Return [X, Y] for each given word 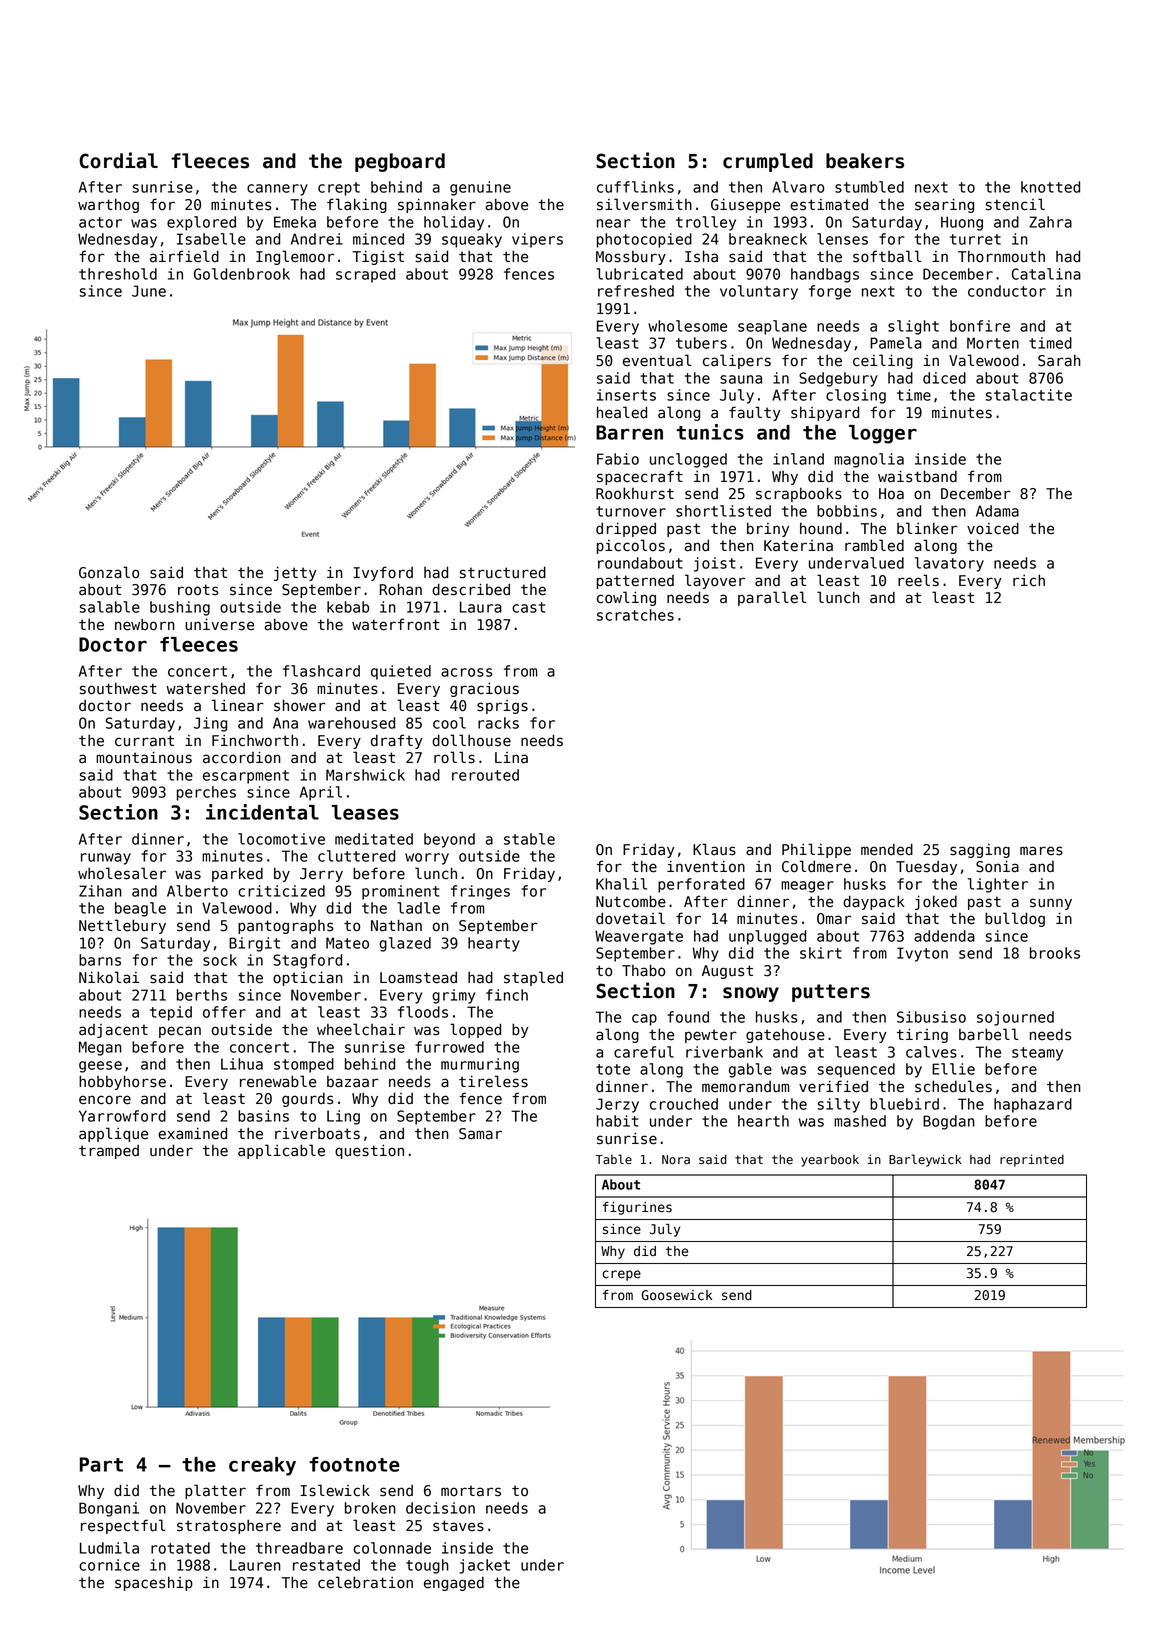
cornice [109, 1565]
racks [498, 723]
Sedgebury [838, 379]
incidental [262, 812]
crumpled [768, 162]
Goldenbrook [242, 274]
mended [887, 849]
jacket [484, 1566]
